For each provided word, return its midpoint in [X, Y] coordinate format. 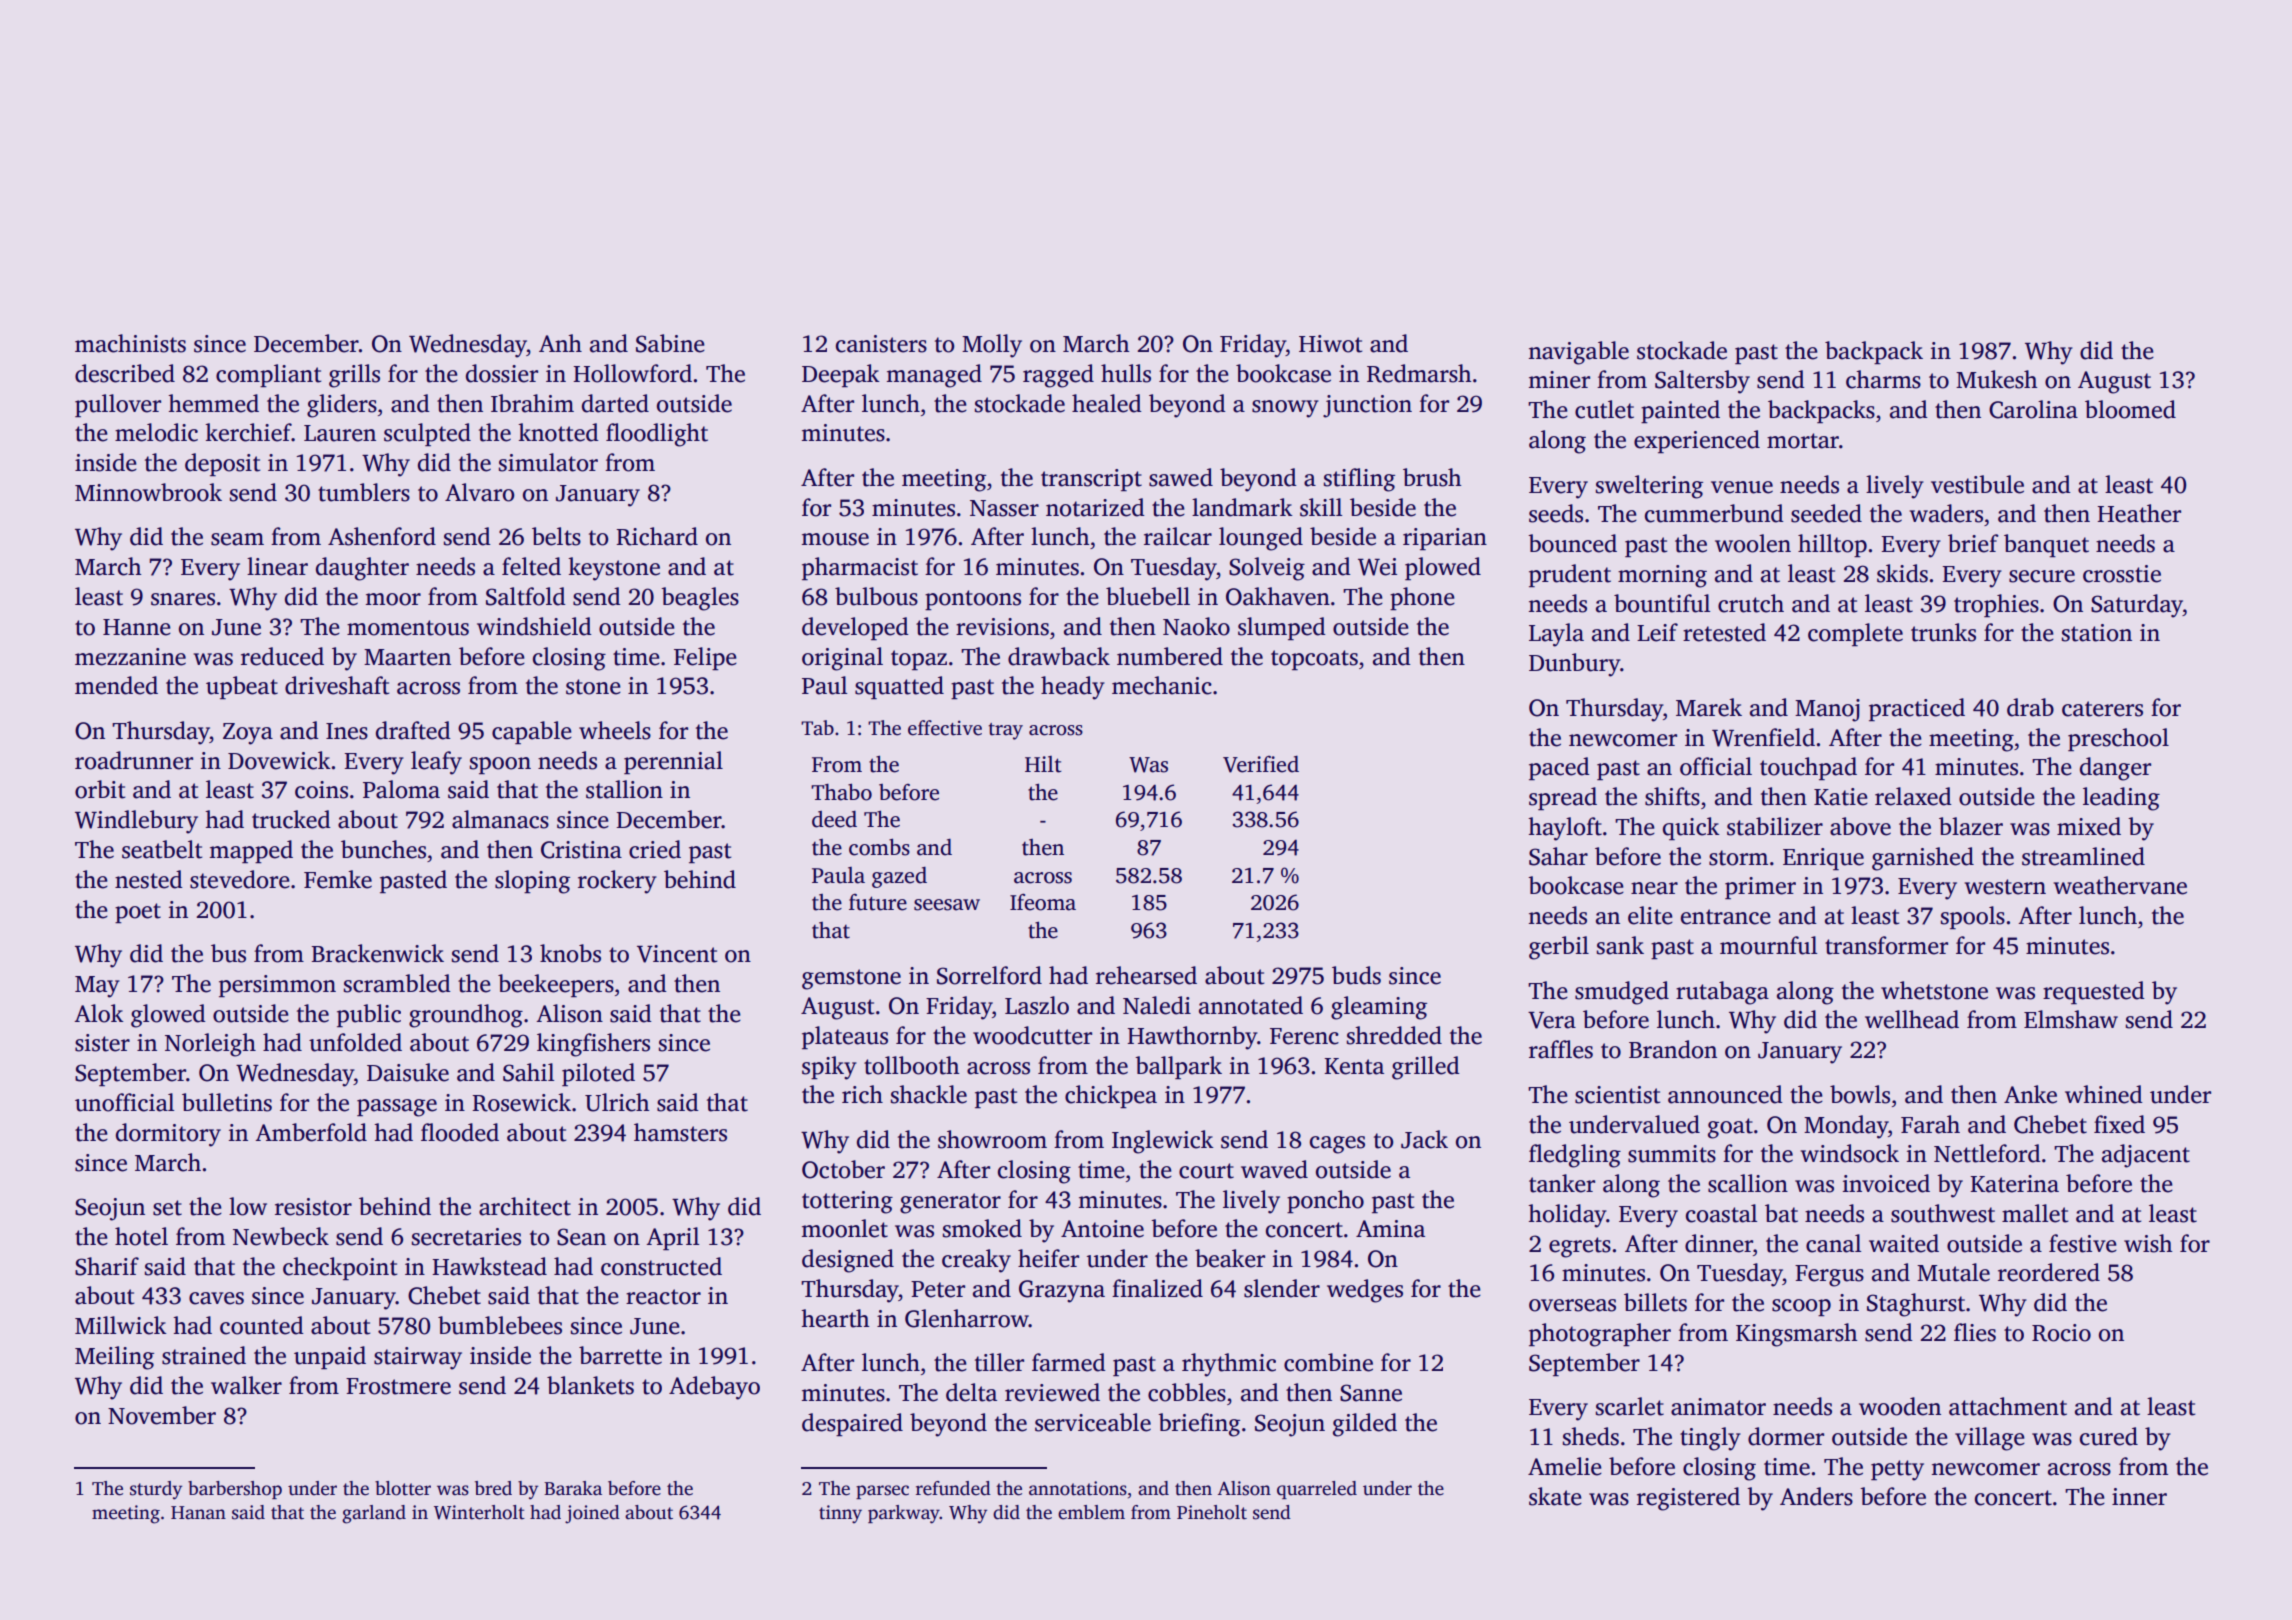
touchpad [1808, 768]
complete [1855, 634]
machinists [130, 343]
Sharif [107, 1266]
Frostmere [398, 1386]
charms [1883, 379]
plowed [1443, 568]
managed [934, 376]
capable [532, 732]
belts [556, 536]
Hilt [1043, 764]
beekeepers [556, 985]
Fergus [1829, 1276]
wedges [1365, 1291]
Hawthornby [1192, 1038]
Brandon [1673, 1049]
